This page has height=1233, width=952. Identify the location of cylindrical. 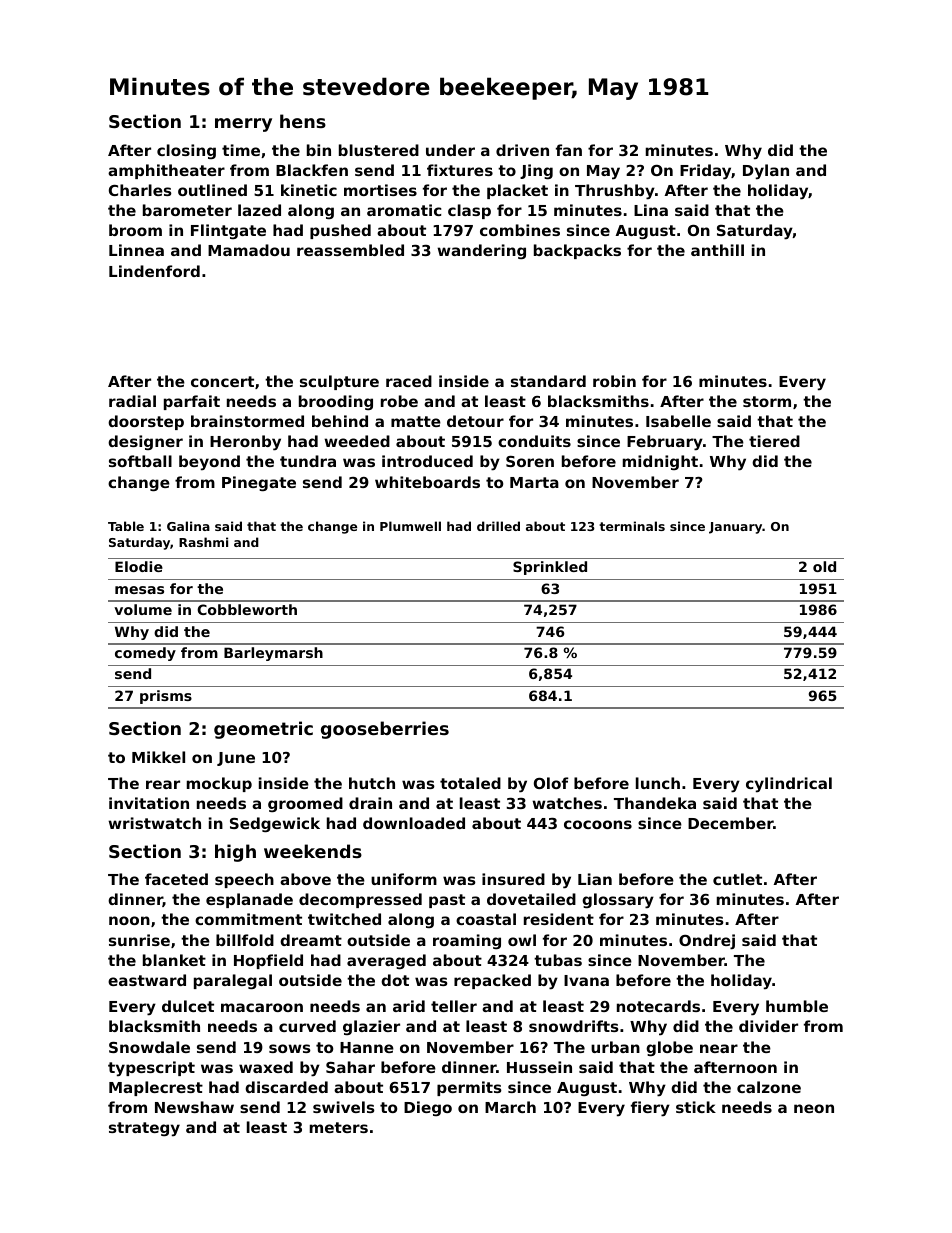
(789, 785).
